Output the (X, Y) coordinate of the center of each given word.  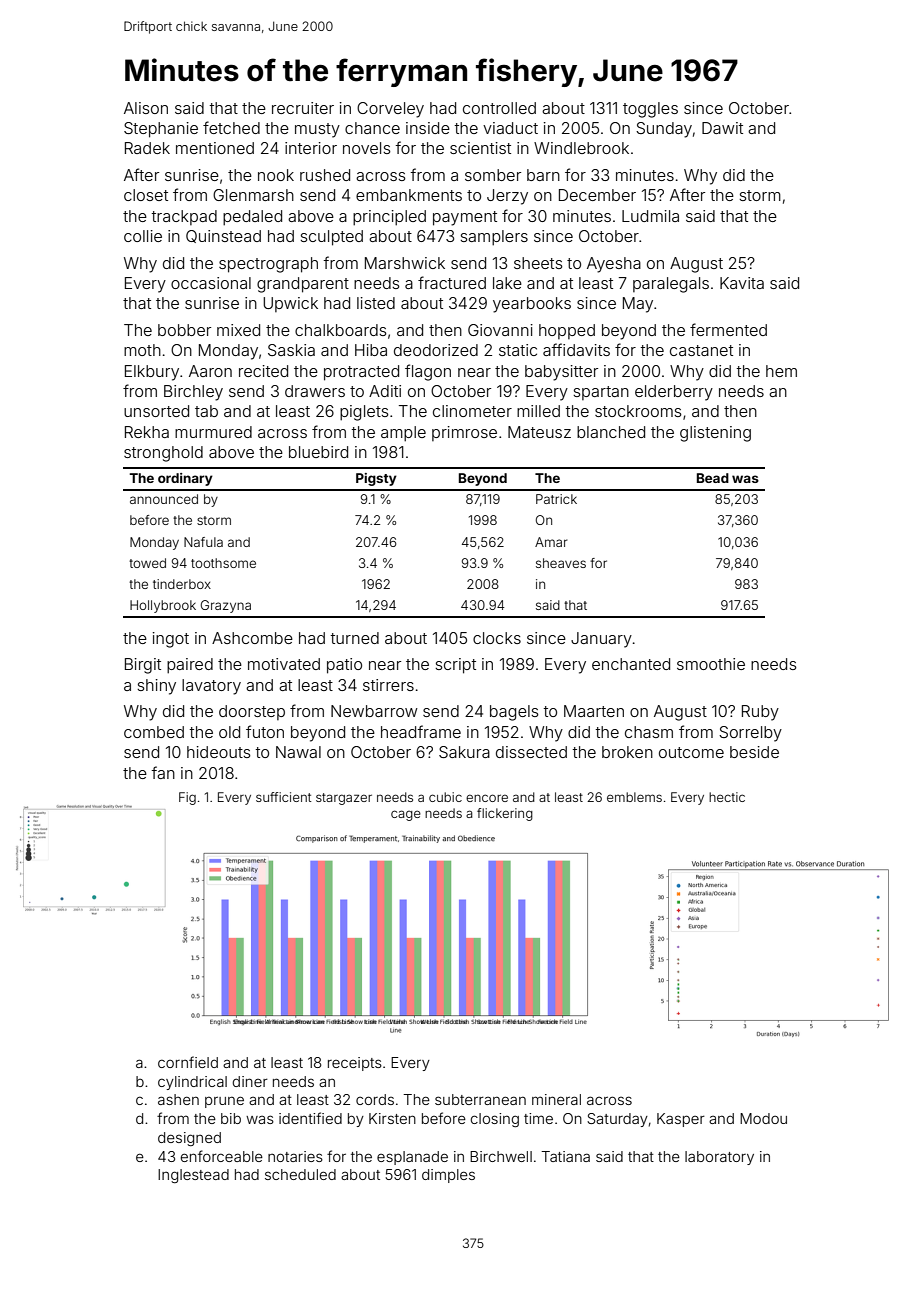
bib (231, 1118)
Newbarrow (374, 711)
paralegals (671, 285)
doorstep (252, 712)
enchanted (631, 664)
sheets (538, 263)
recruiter (303, 108)
